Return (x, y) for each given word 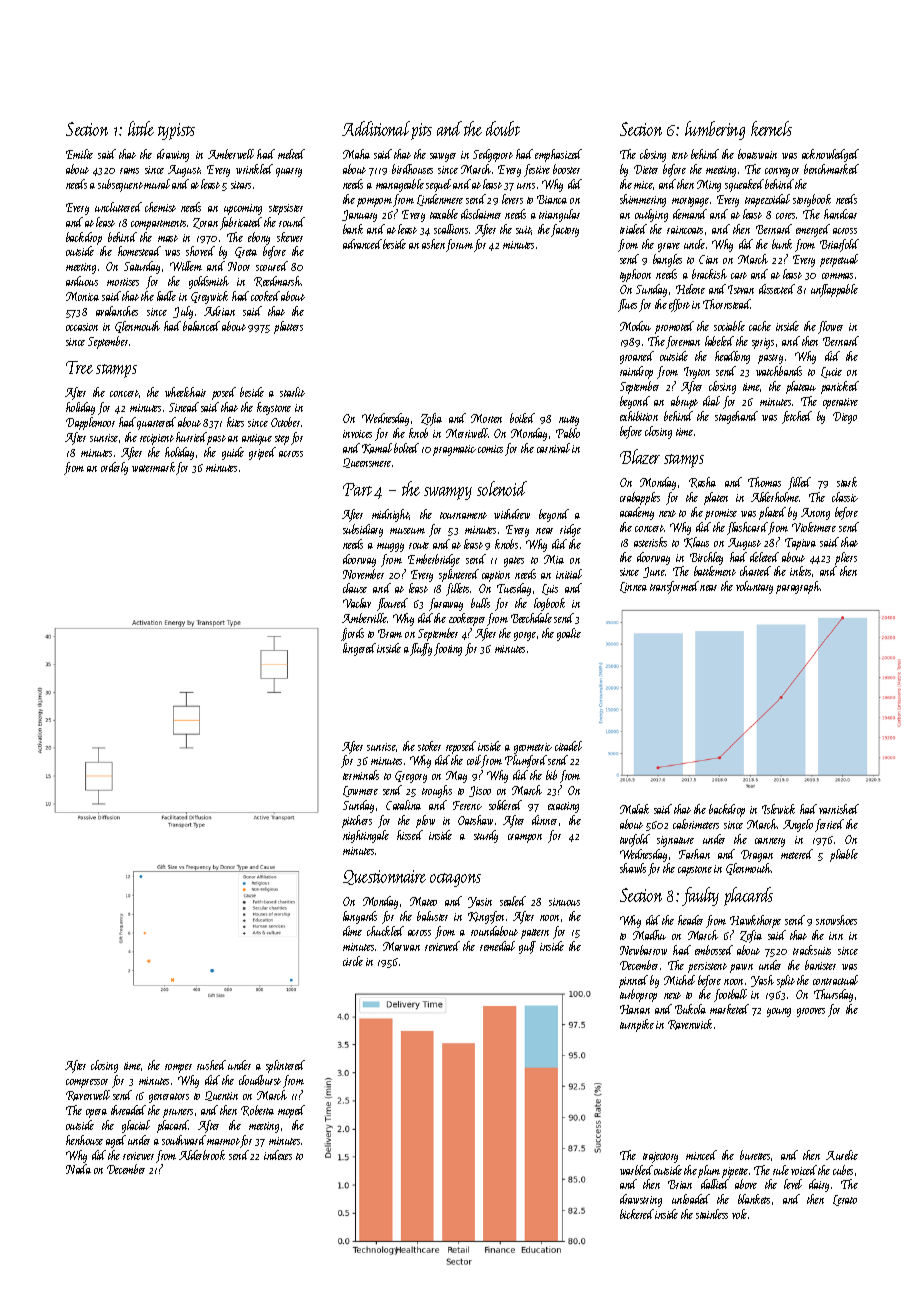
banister (820, 965)
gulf (527, 947)
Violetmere (814, 527)
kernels (771, 128)
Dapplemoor (90, 423)
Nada (78, 1169)
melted (291, 154)
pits (421, 131)
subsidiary (363, 530)
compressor (87, 1083)
